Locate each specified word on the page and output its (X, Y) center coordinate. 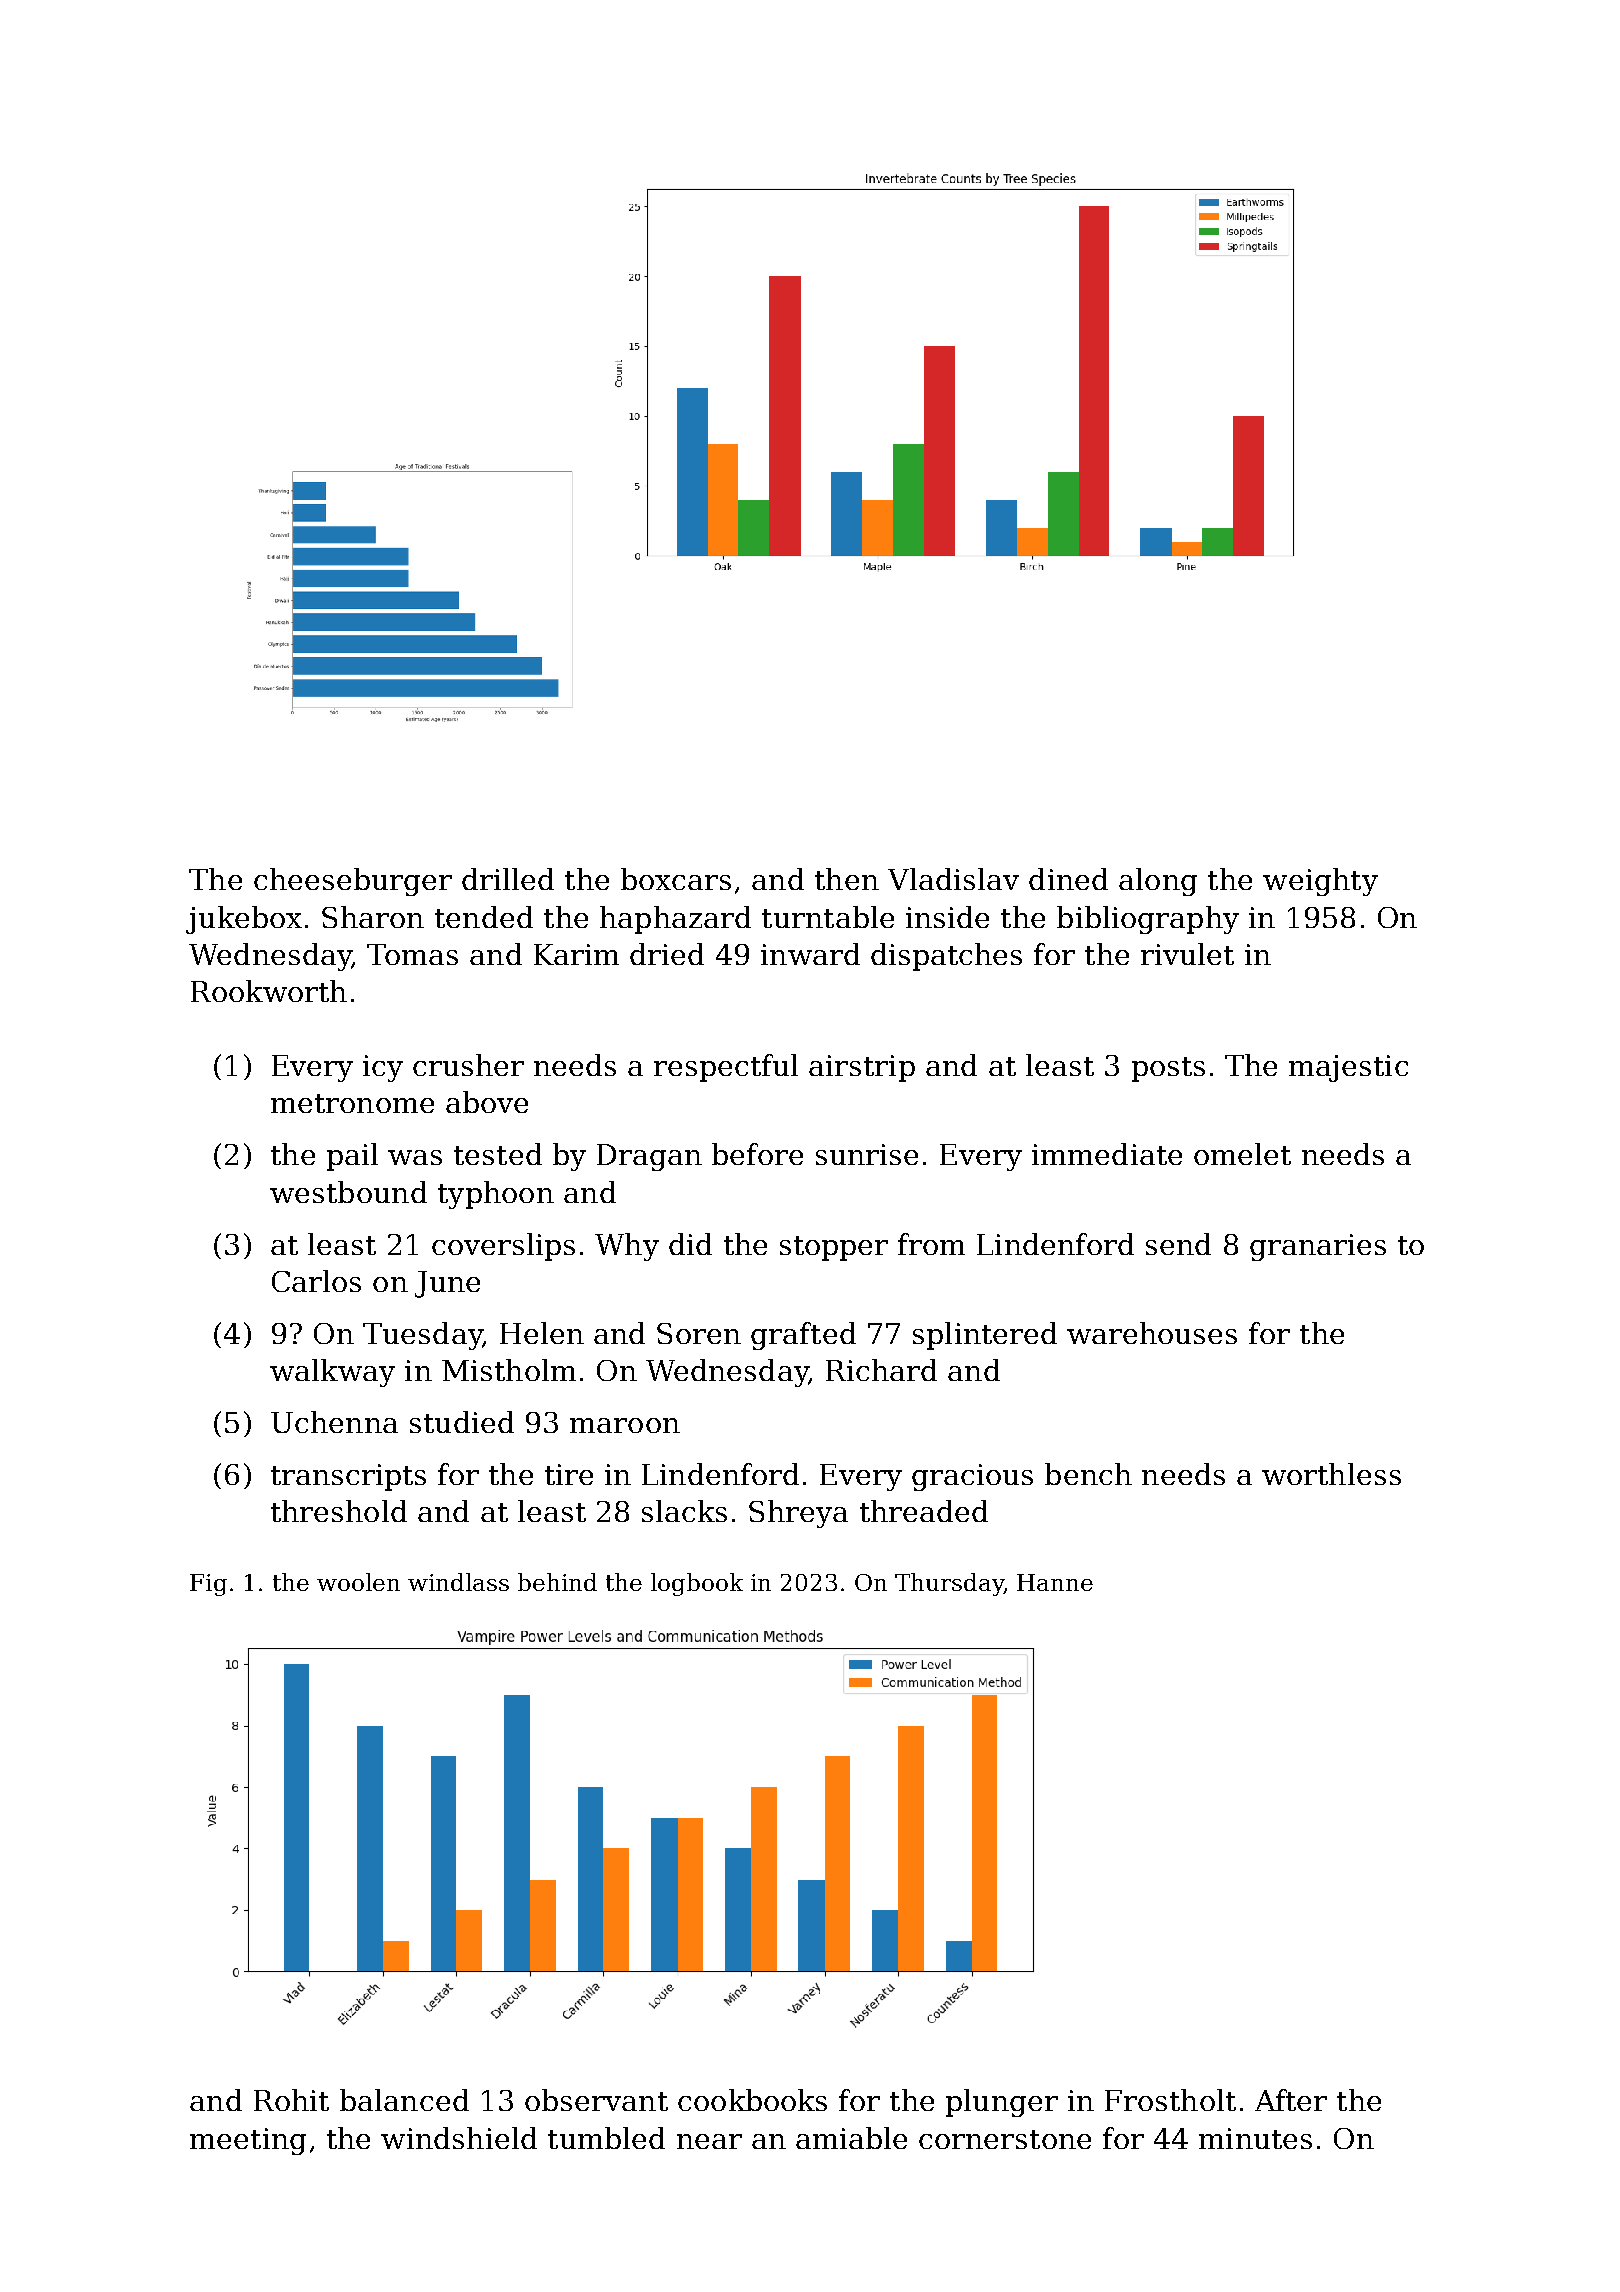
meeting (248, 2141)
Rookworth (269, 991)
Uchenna (334, 1422)
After (1291, 2100)
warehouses (1152, 1333)
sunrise (867, 1154)
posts (1168, 1069)
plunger (1002, 2103)
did (690, 1244)
